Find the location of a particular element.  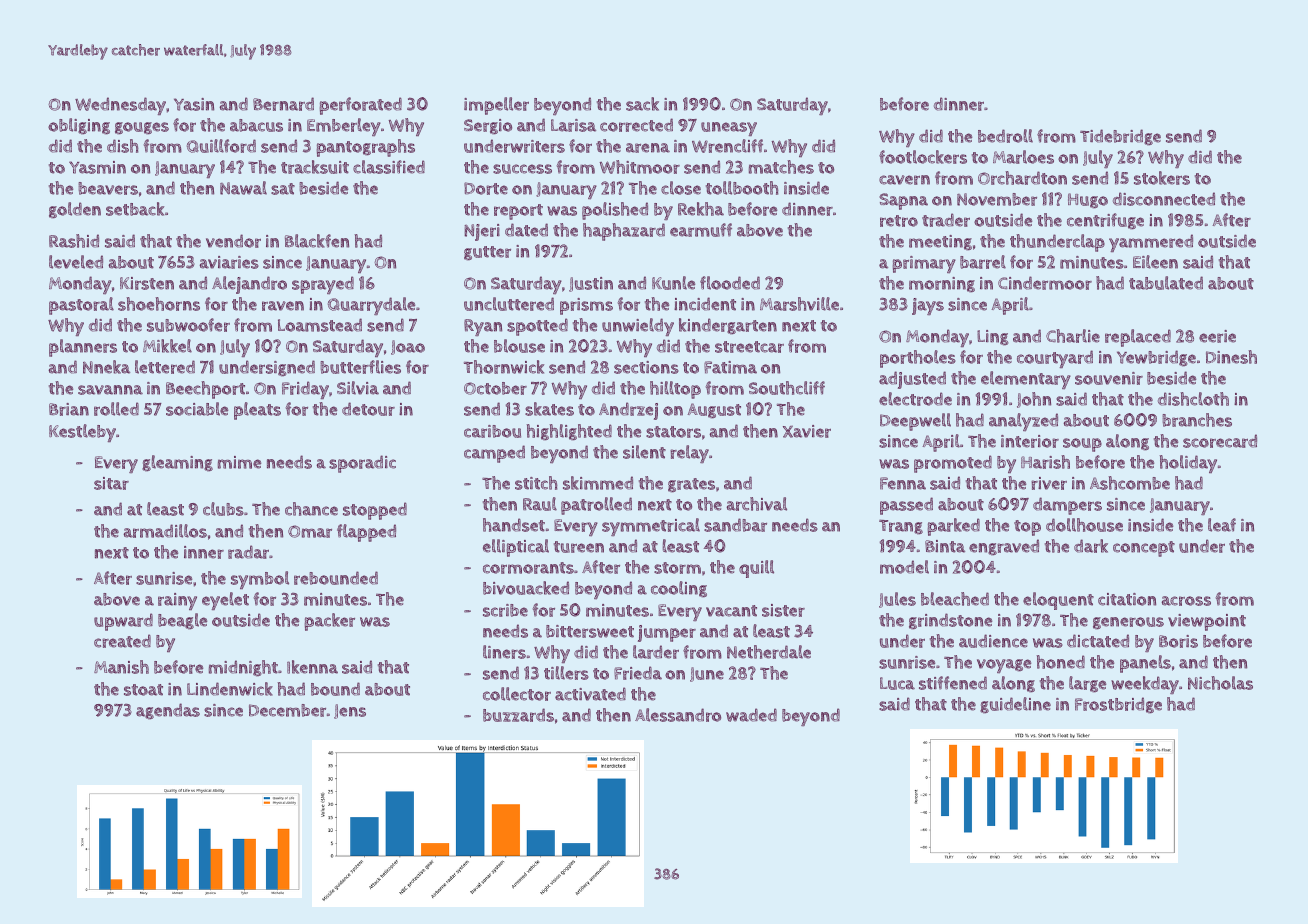

Alessandro is located at coordinates (678, 715).
